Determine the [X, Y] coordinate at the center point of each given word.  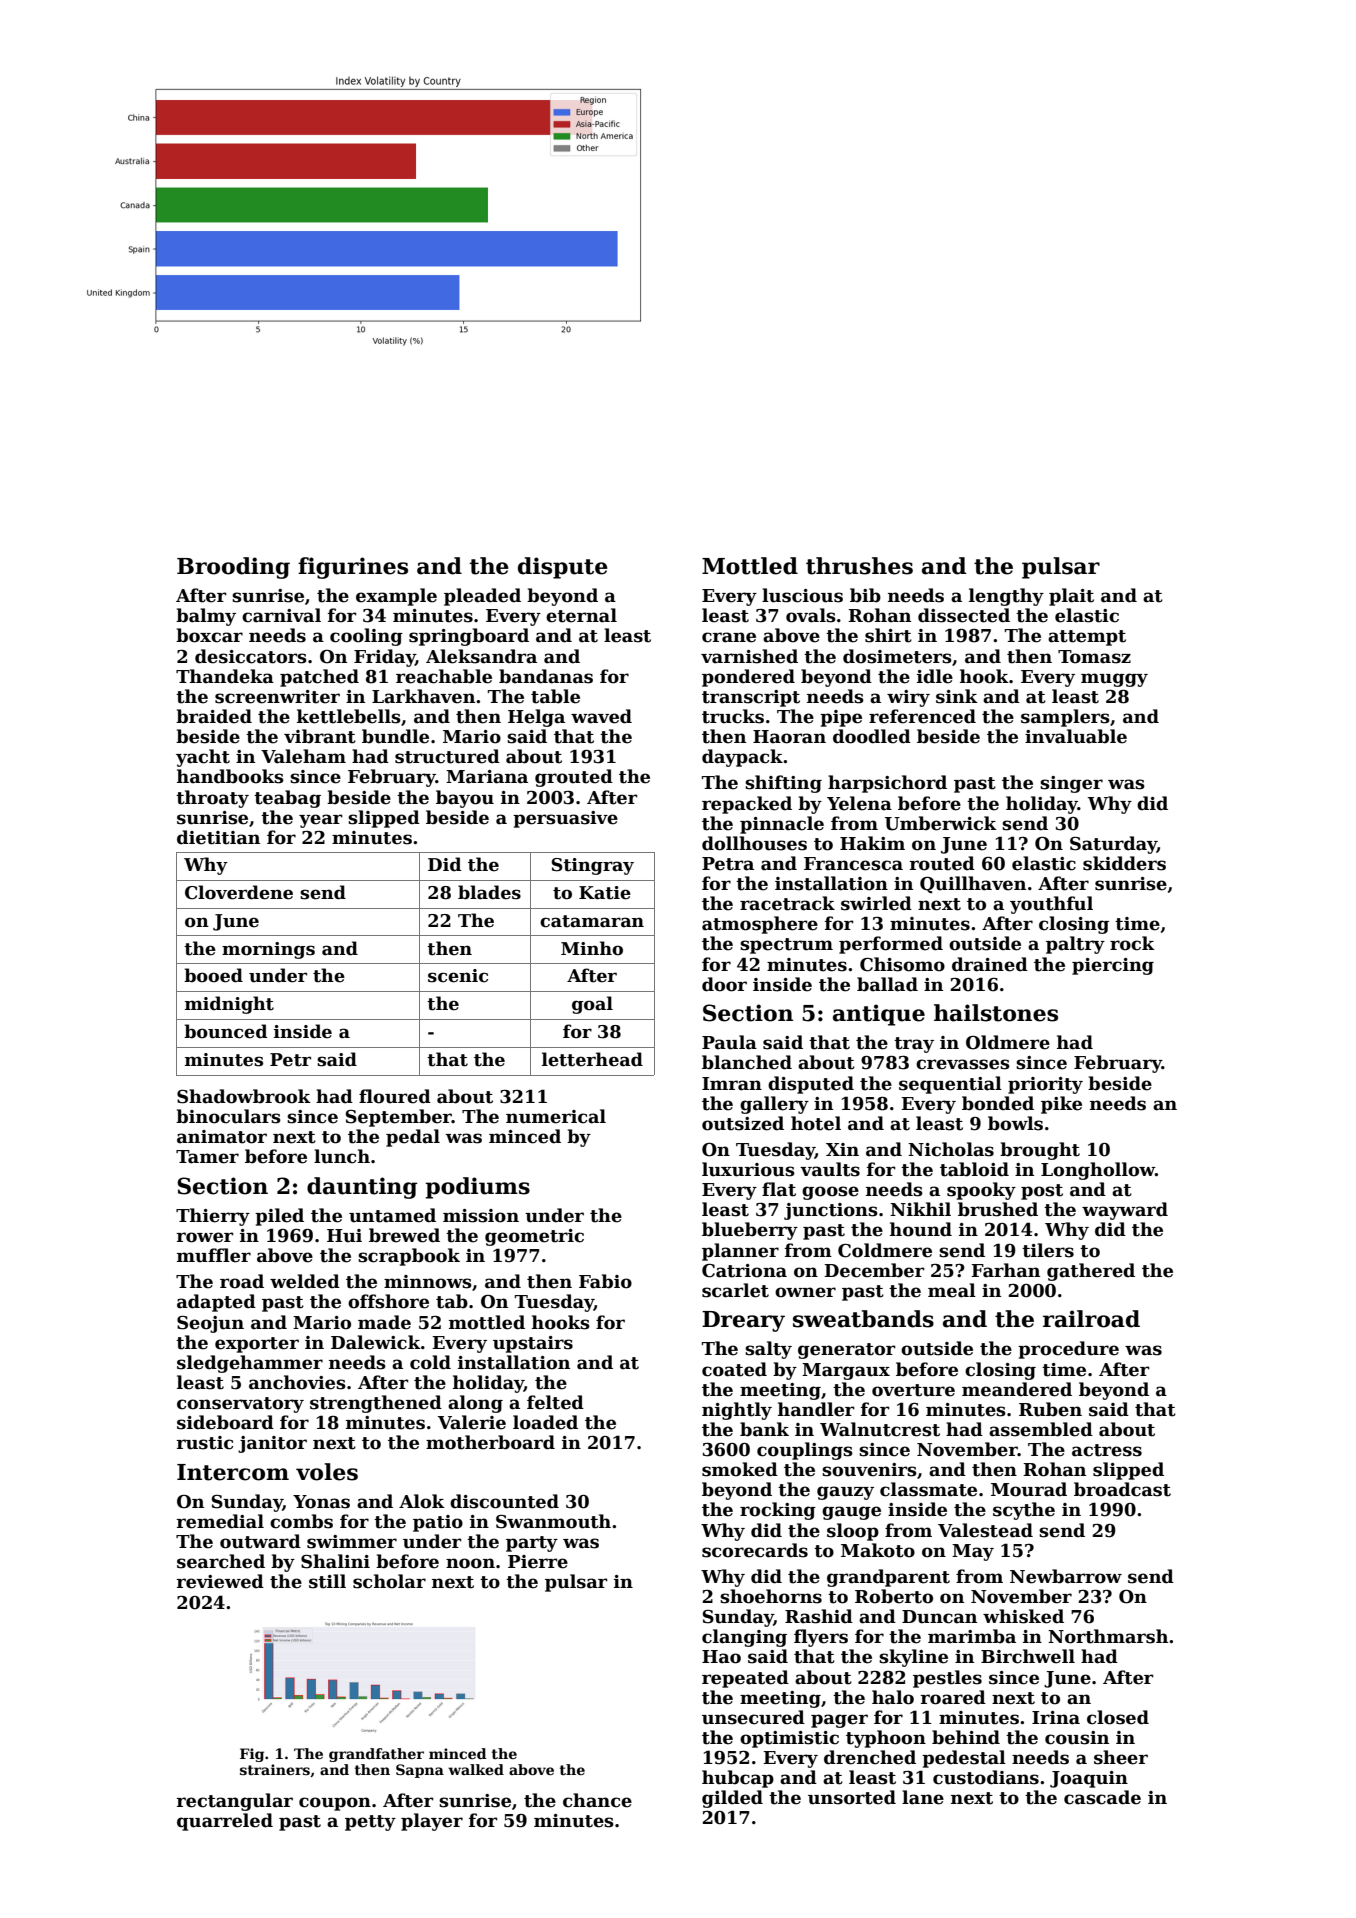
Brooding [233, 568]
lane [923, 1797]
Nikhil [920, 1209]
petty [370, 1823]
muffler [214, 1255]
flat [779, 1189]
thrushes [859, 566]
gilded [732, 1799]
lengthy [1006, 597]
